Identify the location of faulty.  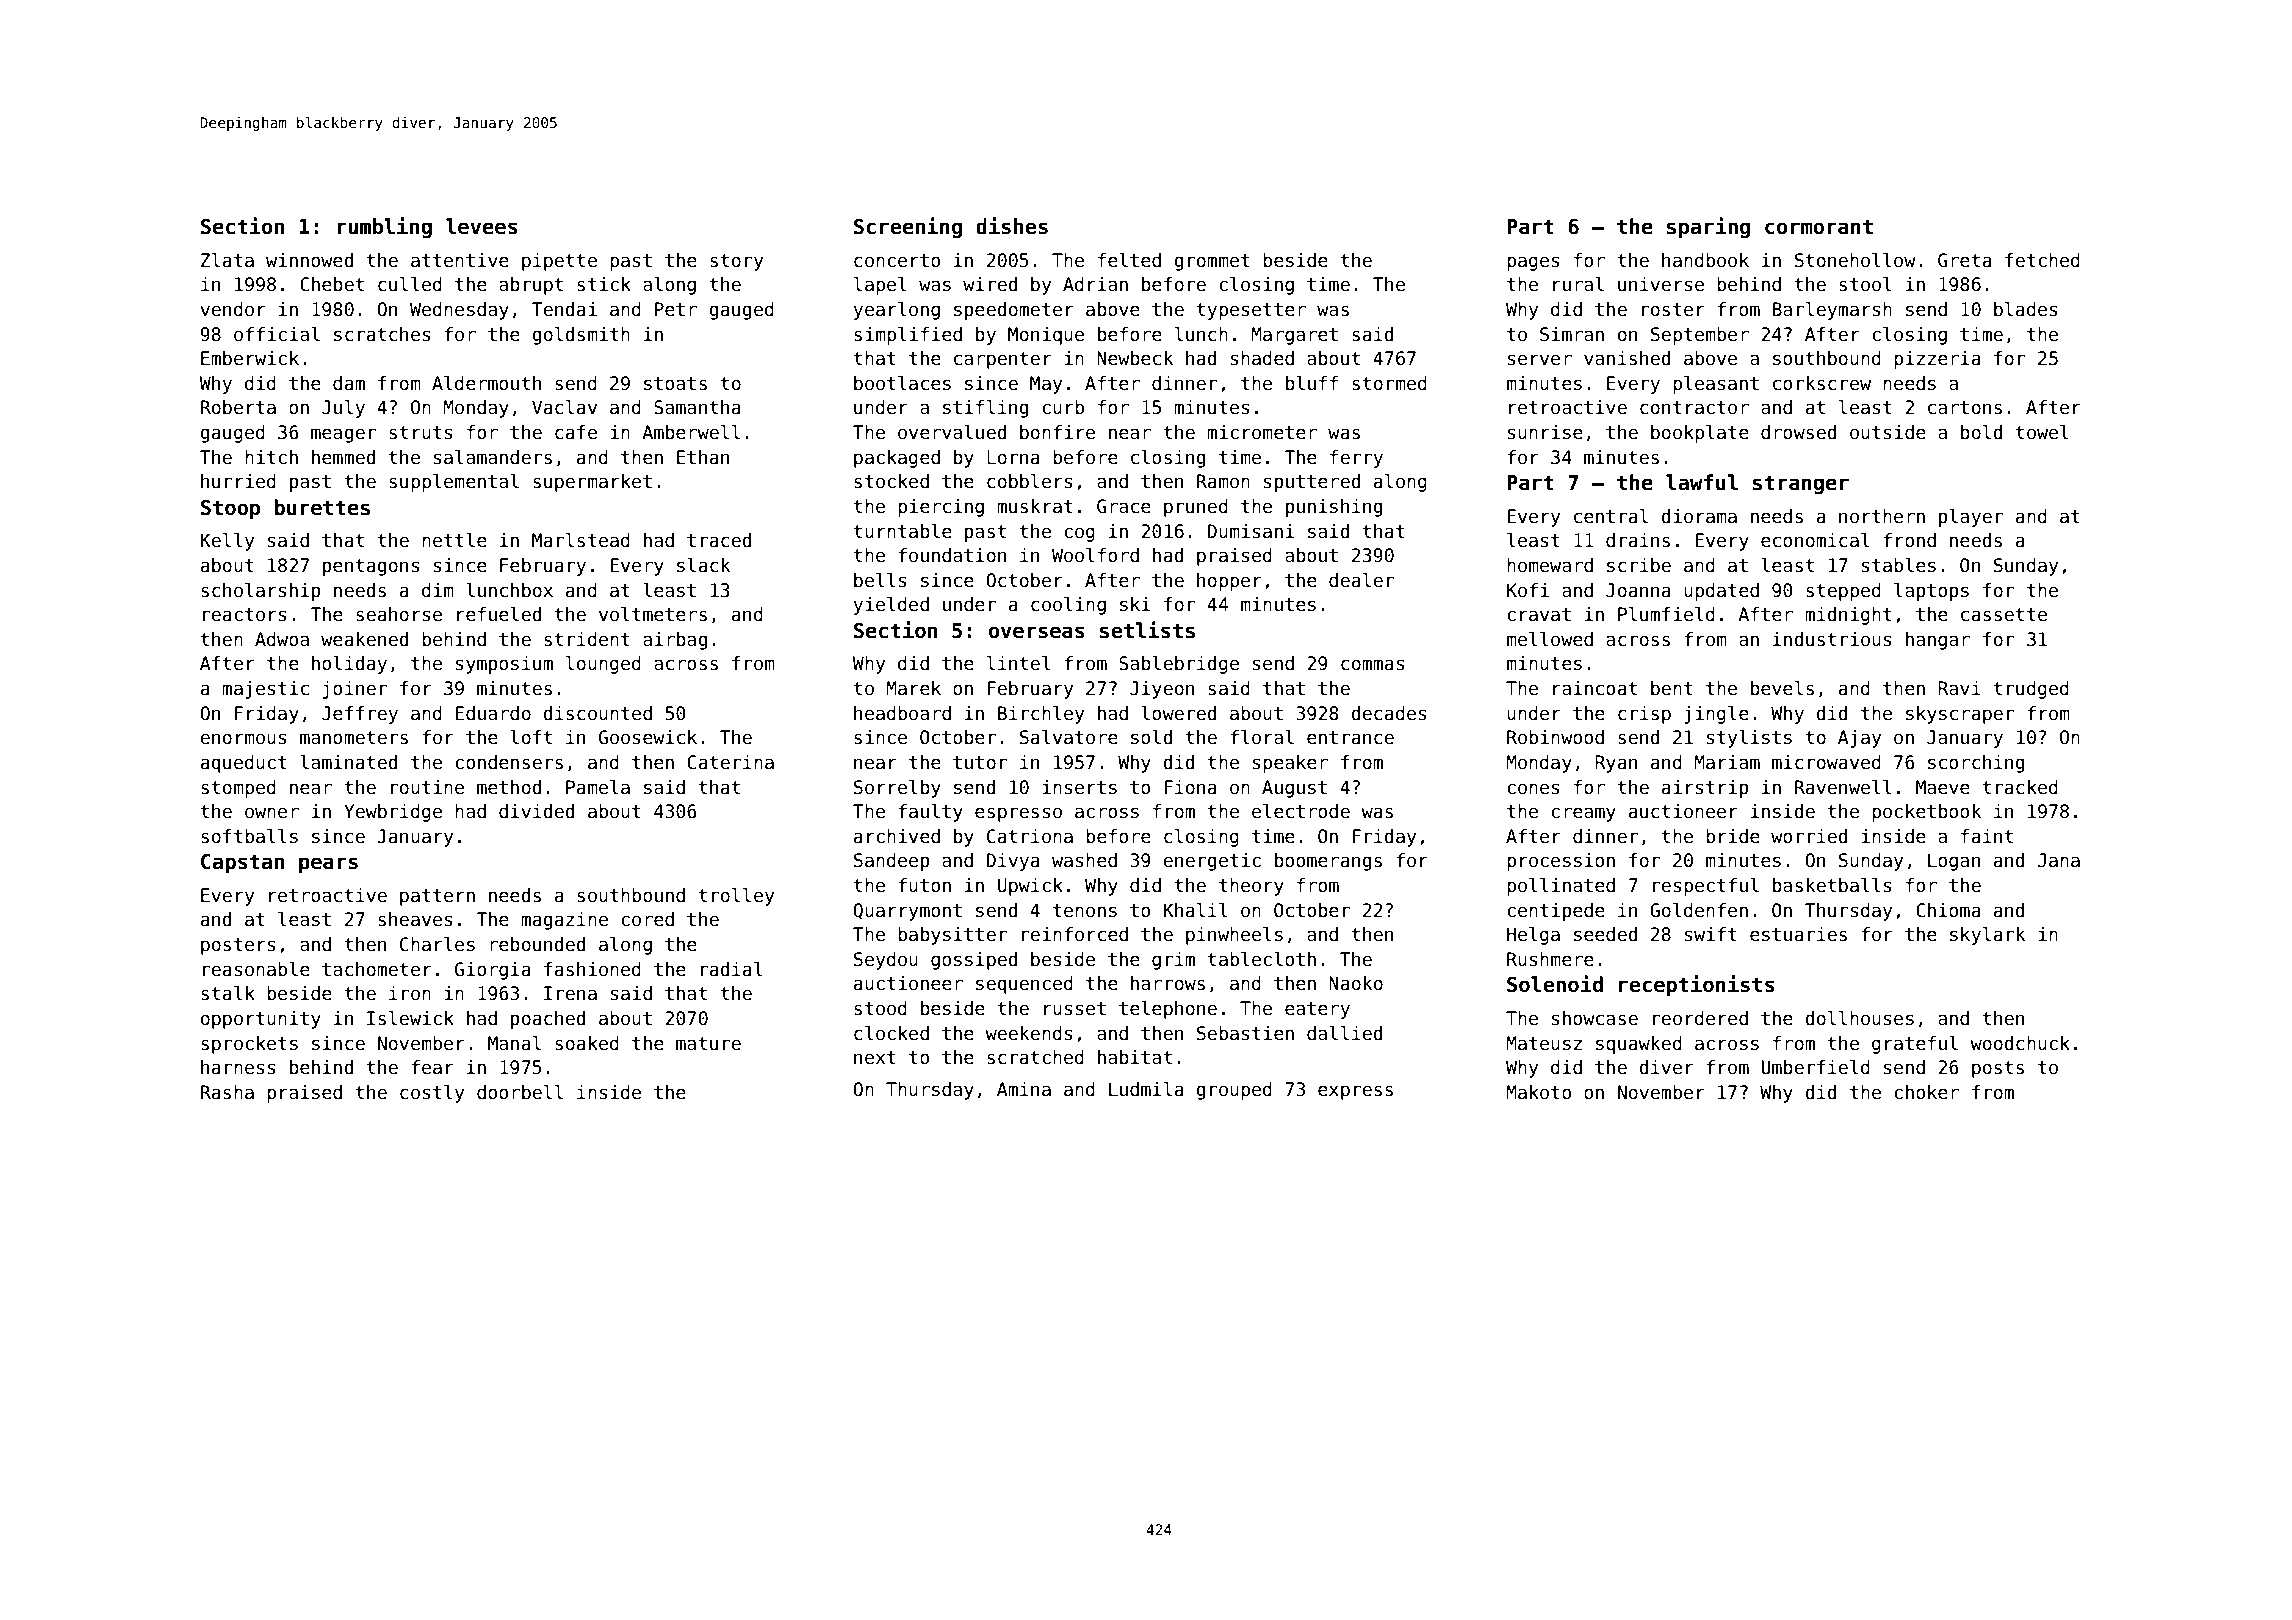
(930, 813).
